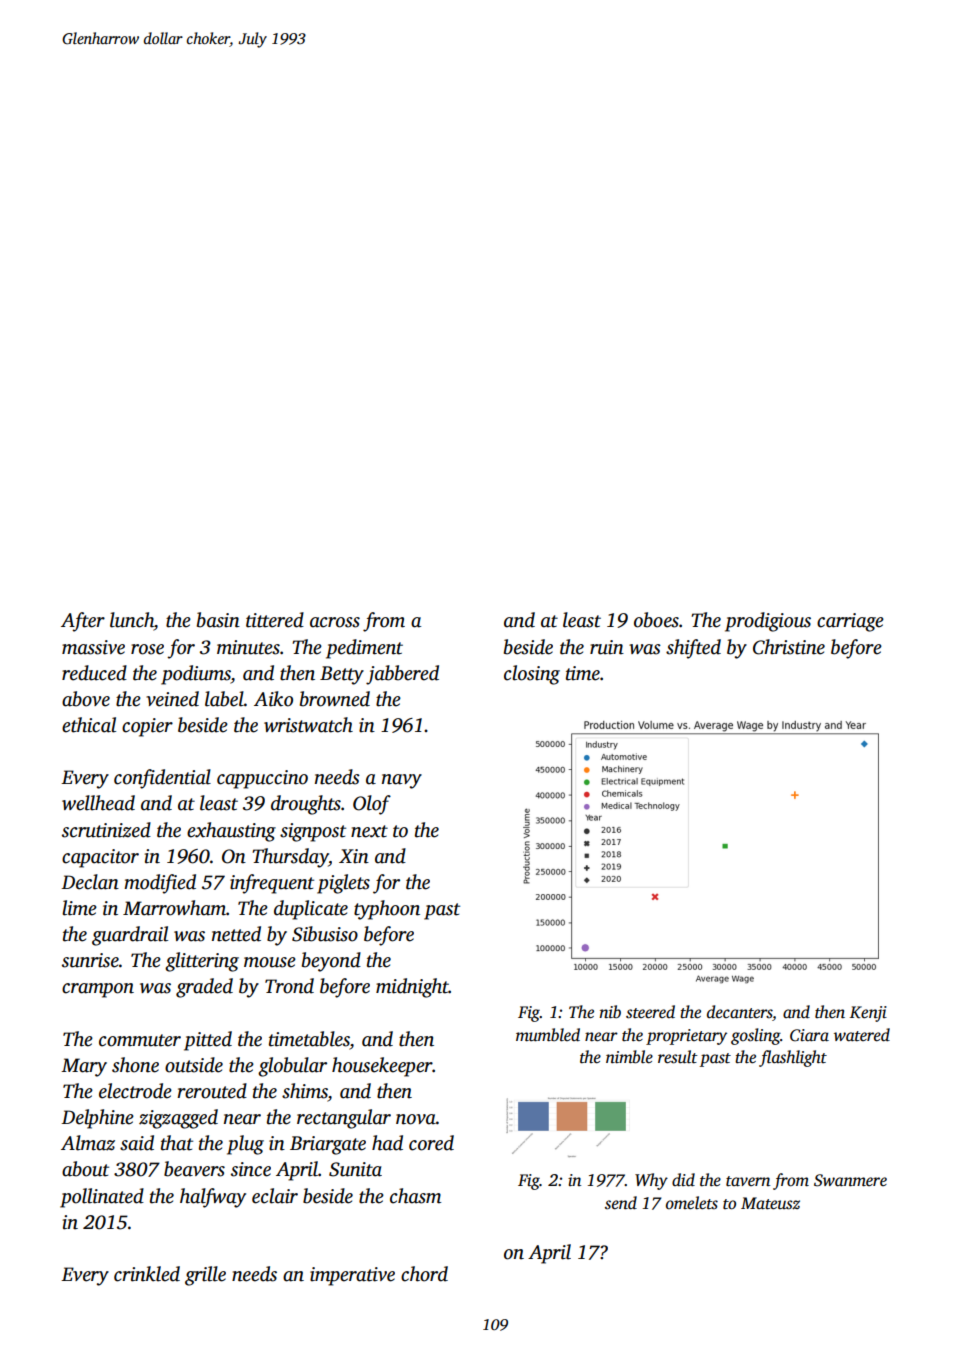 Image resolution: width=964 pixels, height=1369 pixels. Describe the element at coordinates (850, 622) in the document. I see `carriage` at that location.
